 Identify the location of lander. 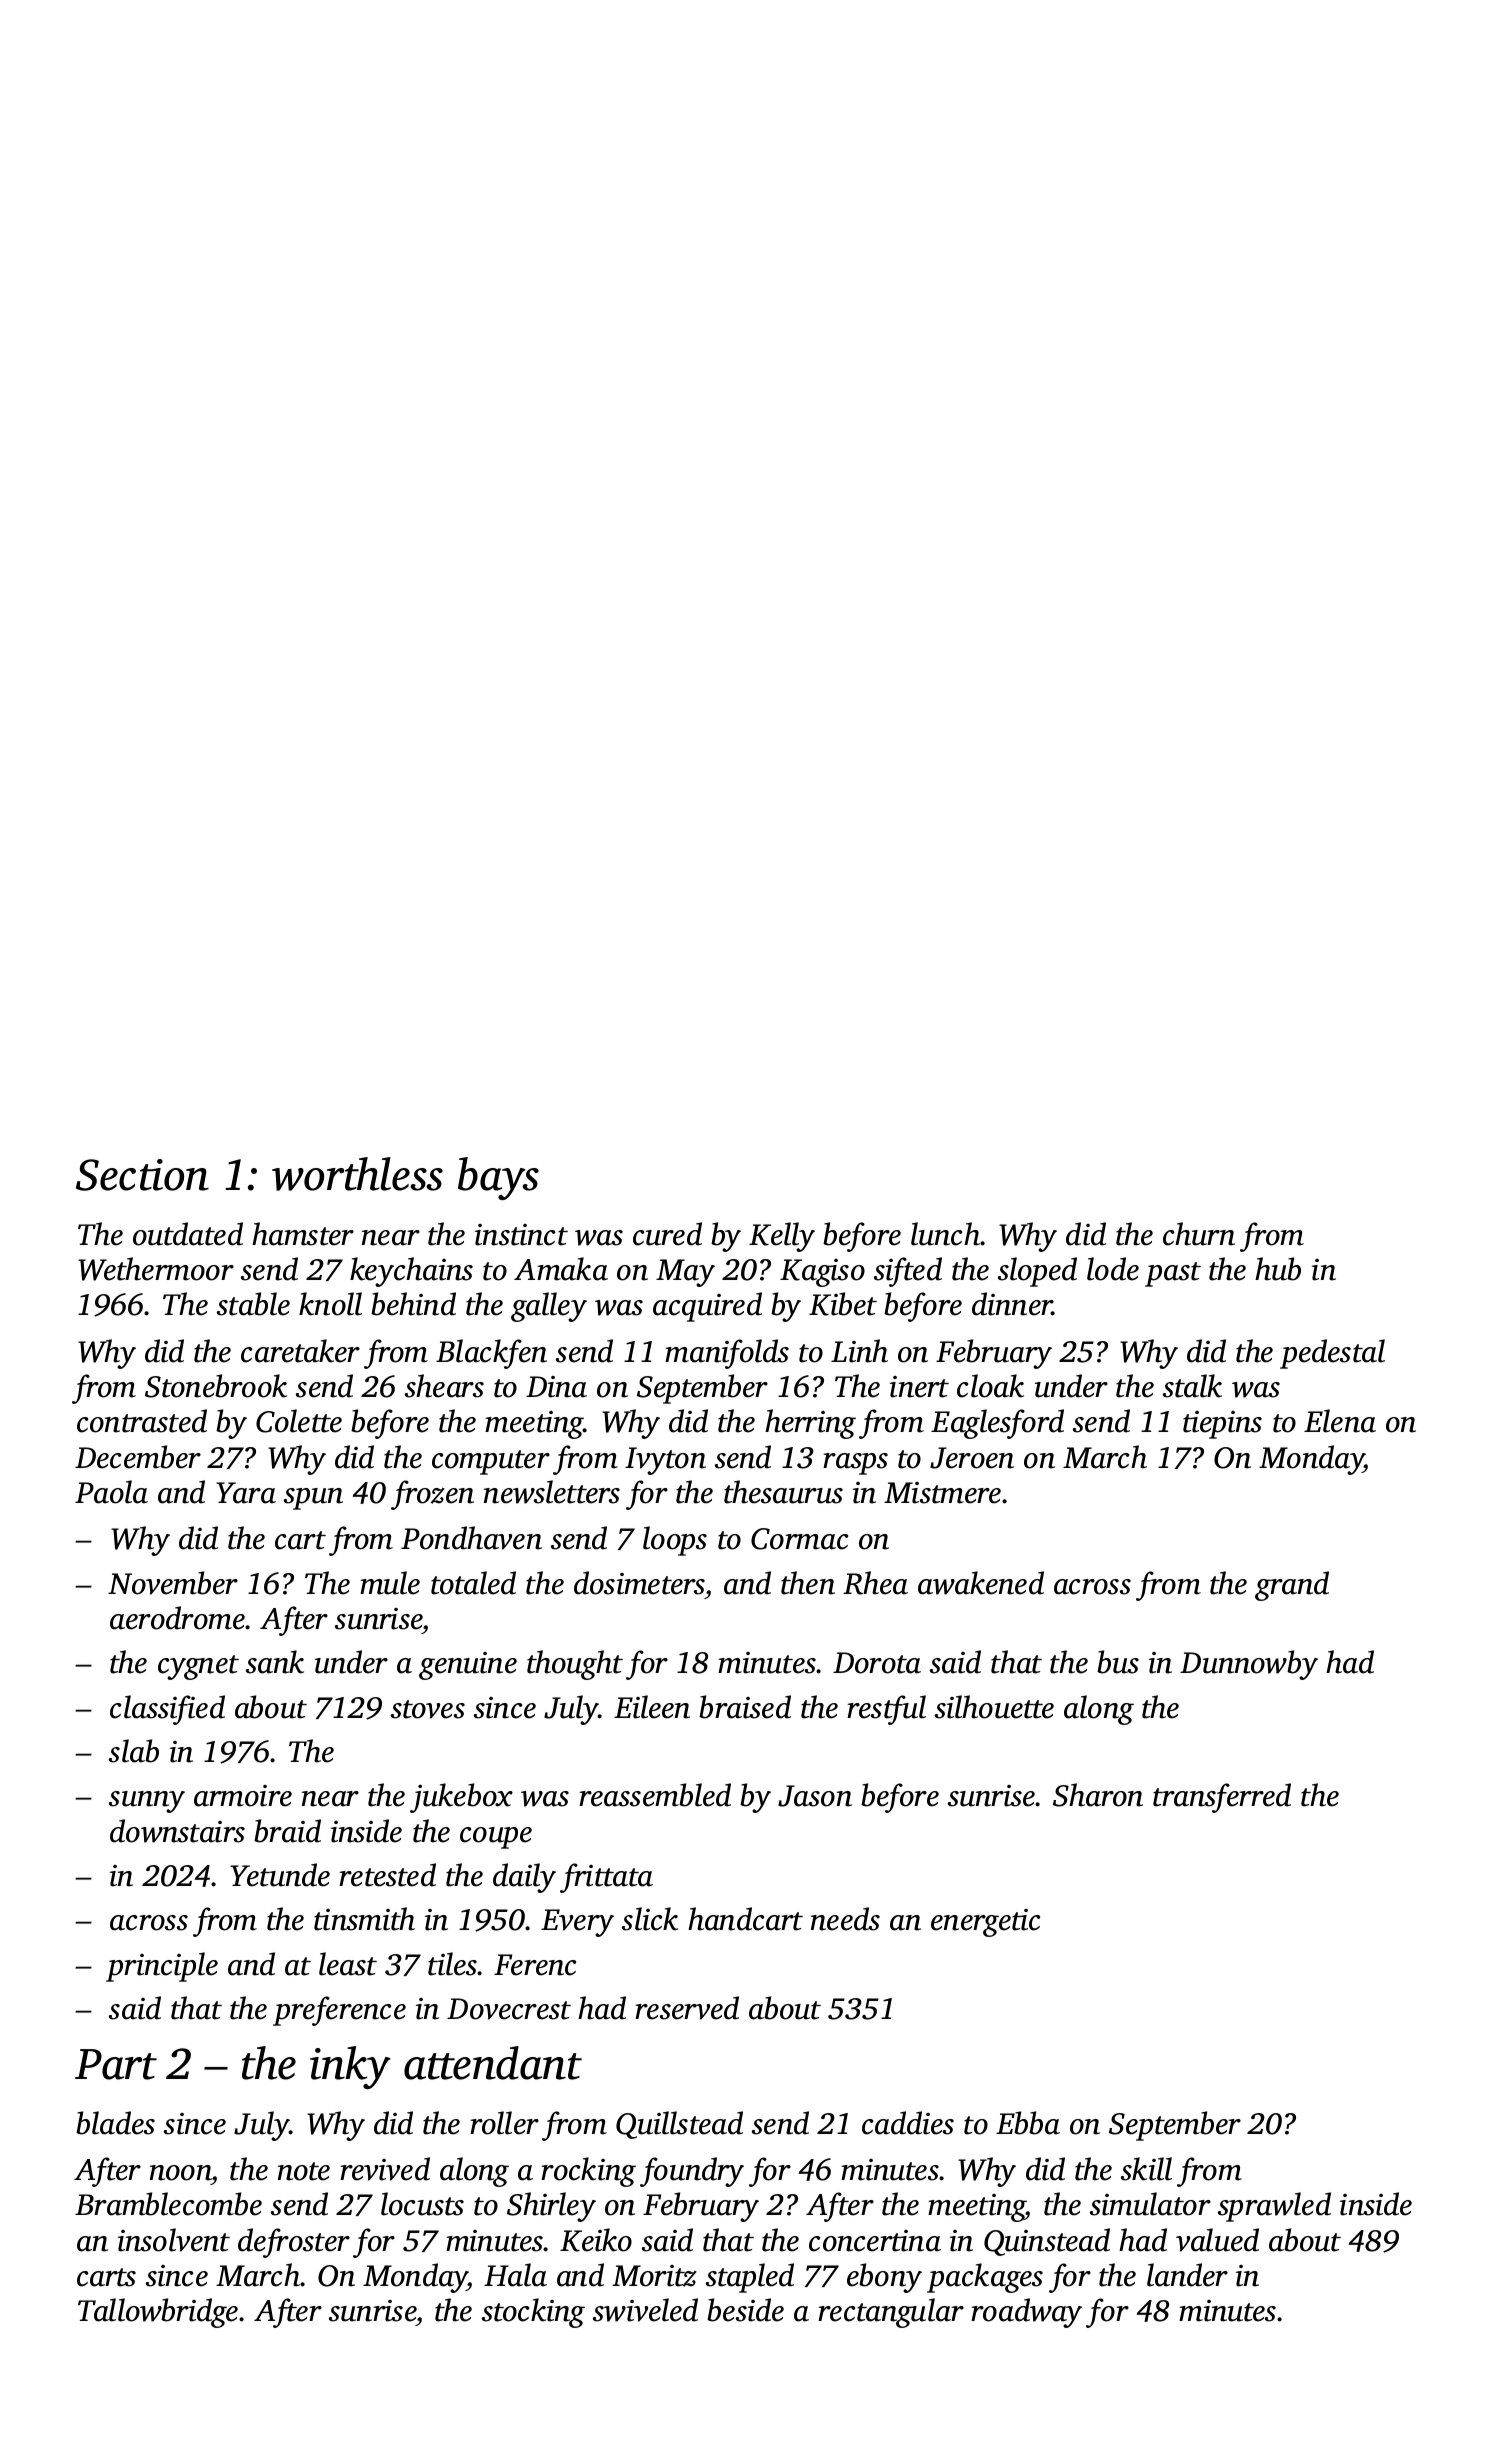
(1187, 2275).
